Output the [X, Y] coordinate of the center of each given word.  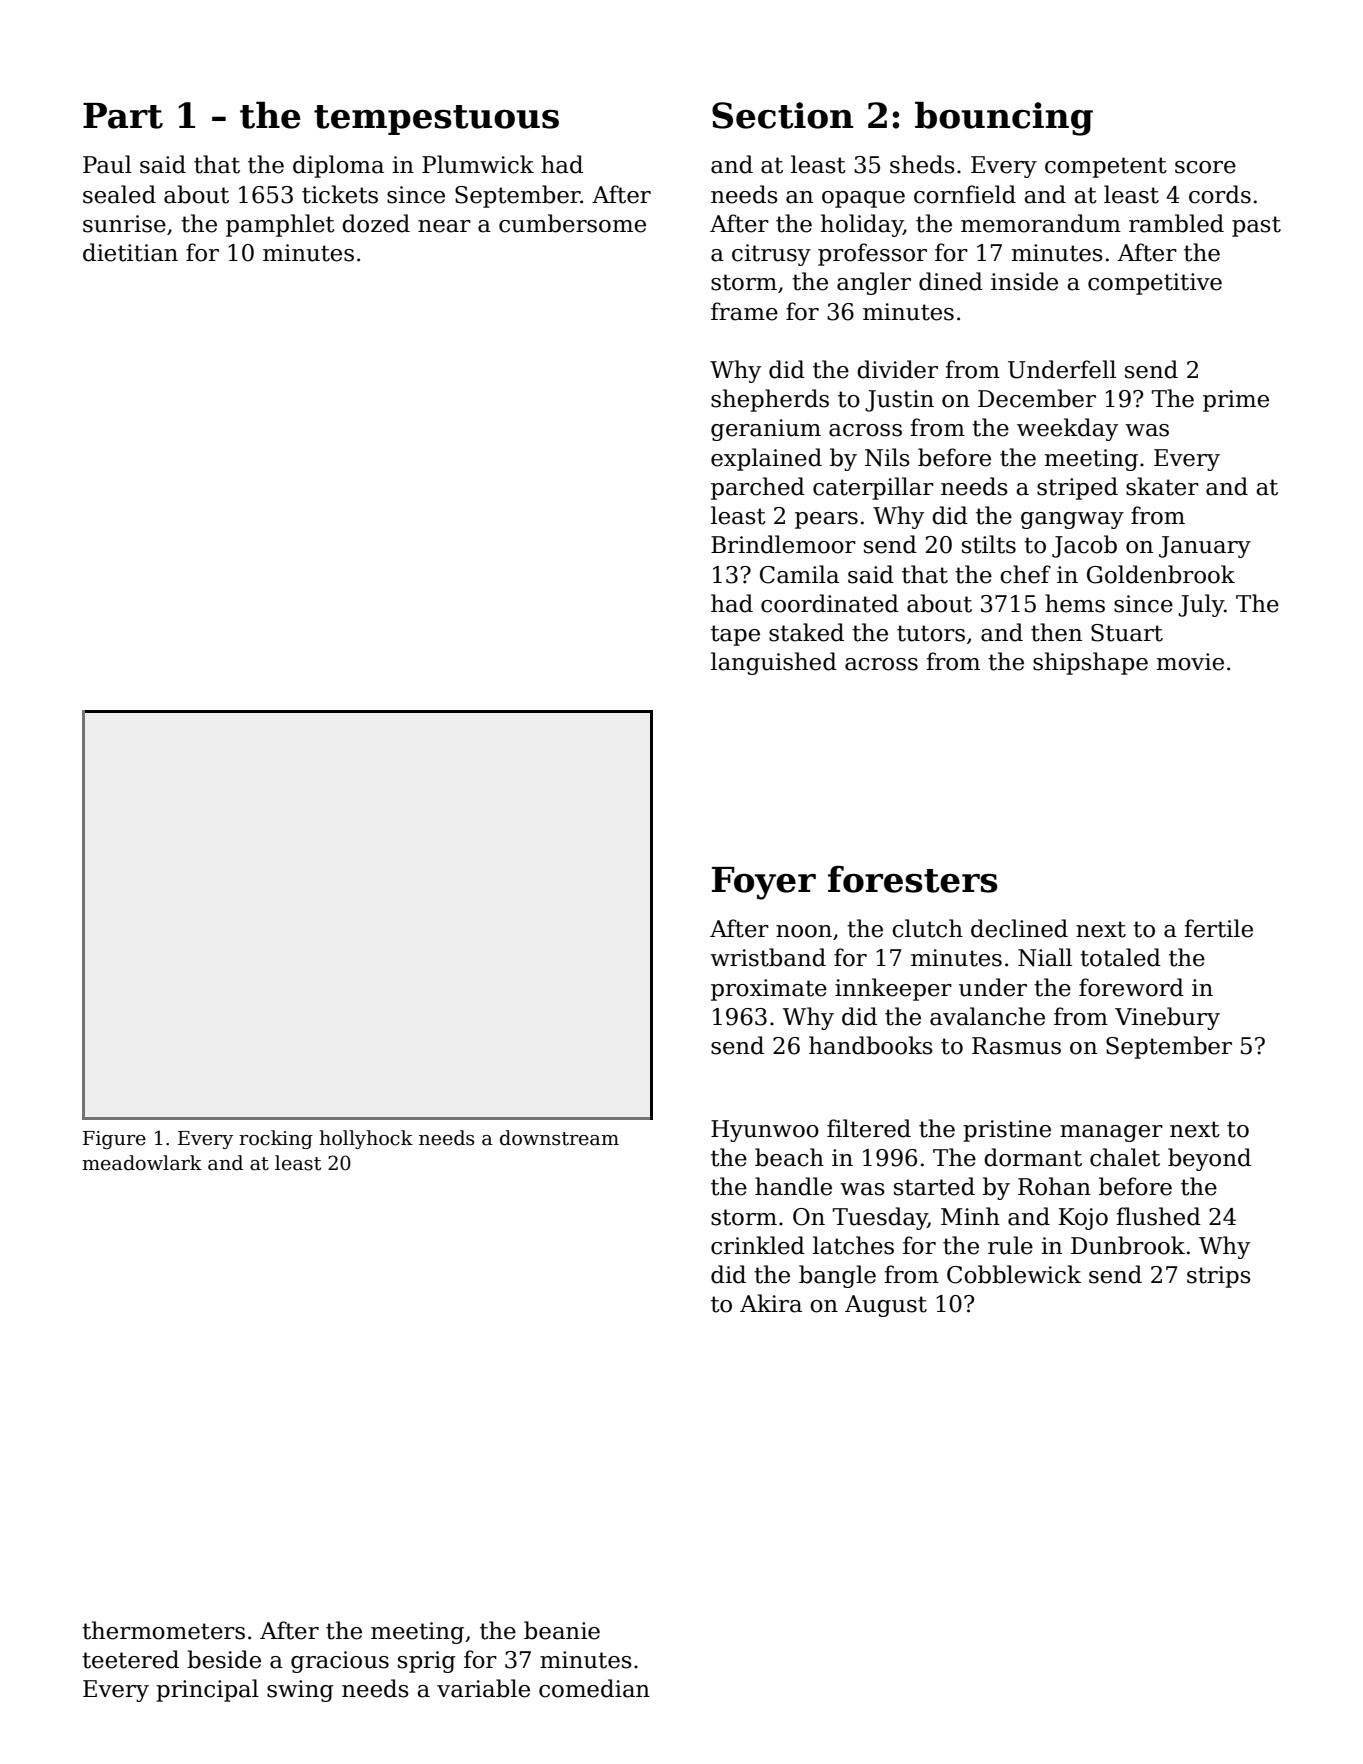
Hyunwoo [765, 1131]
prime [1236, 401]
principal [207, 1690]
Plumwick [478, 164]
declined [1019, 928]
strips [1219, 1277]
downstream [559, 1138]
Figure [114, 1140]
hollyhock [366, 1139]
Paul [107, 164]
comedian [594, 1688]
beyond [1209, 1159]
